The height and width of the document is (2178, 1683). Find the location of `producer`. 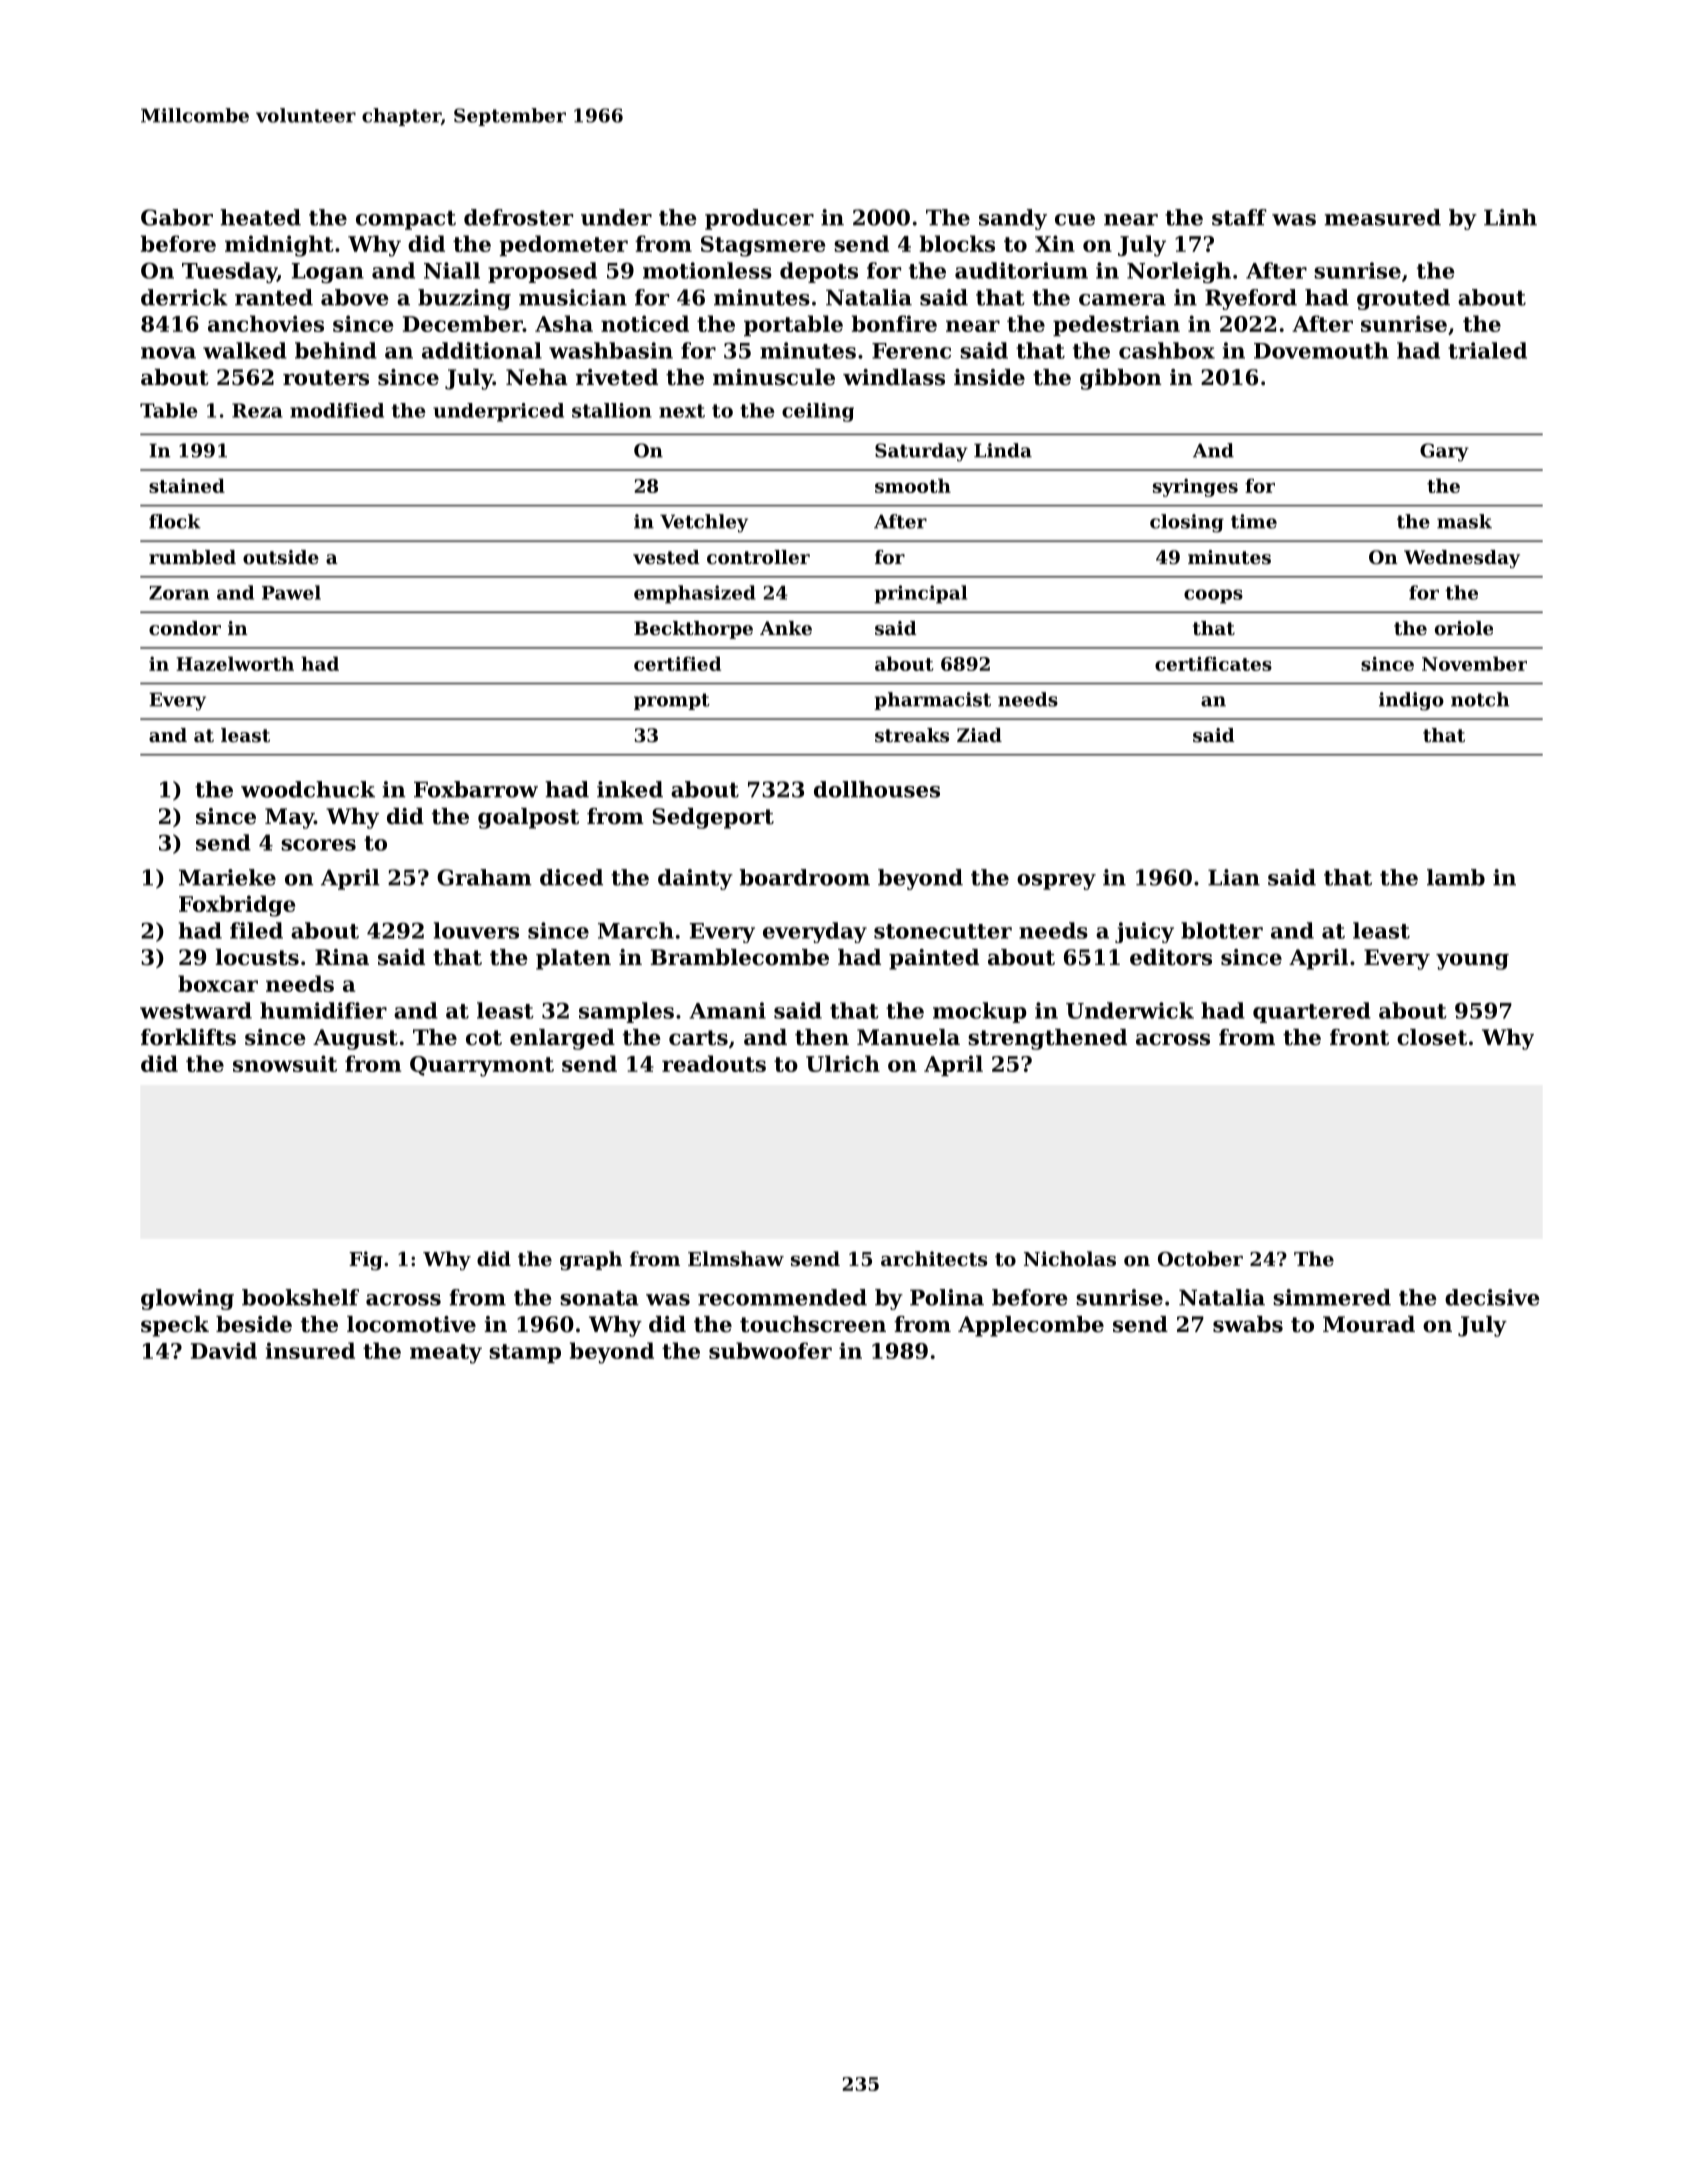

producer is located at coordinates (759, 219).
